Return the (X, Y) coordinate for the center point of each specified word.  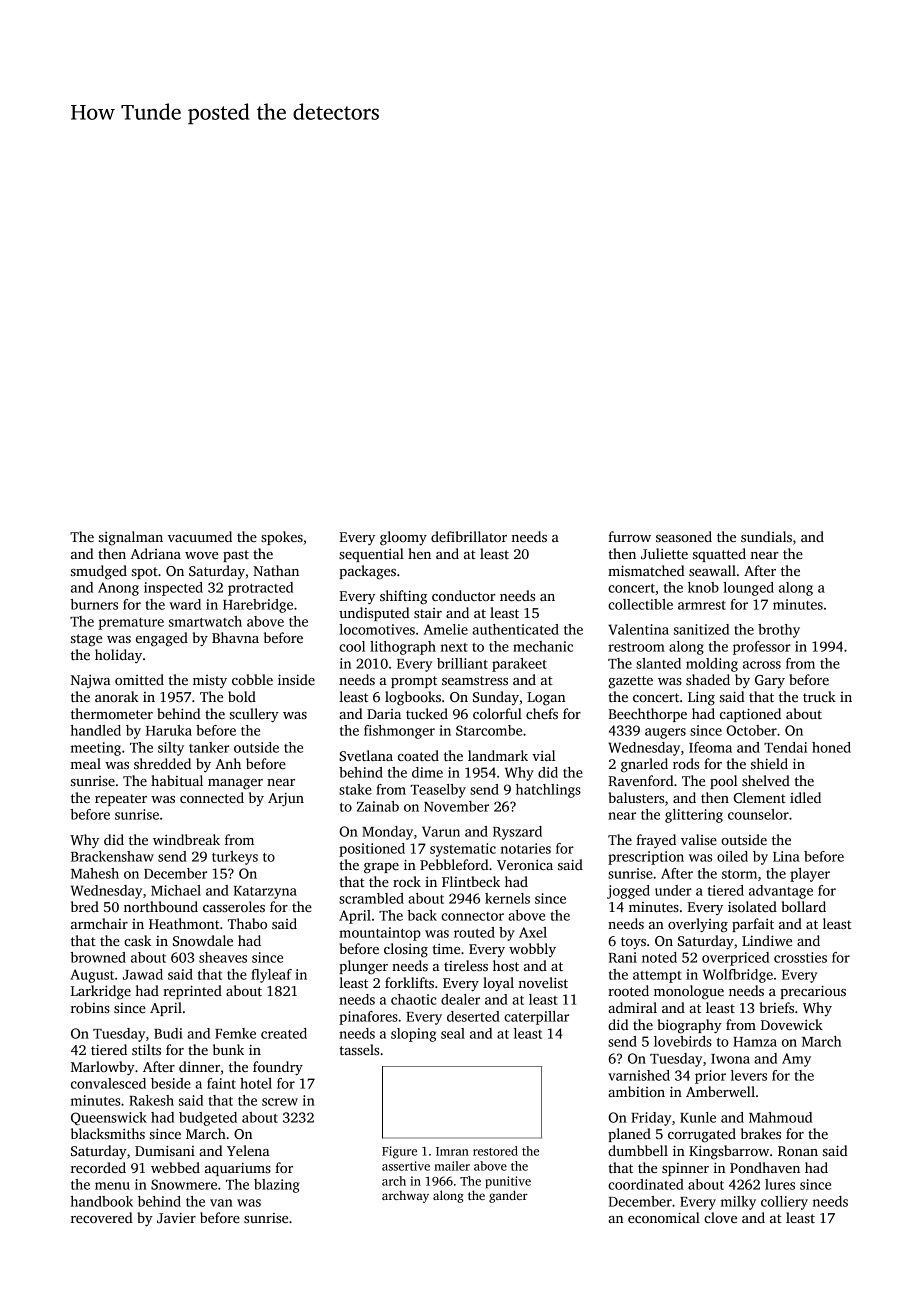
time (446, 949)
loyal (498, 984)
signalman (131, 538)
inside (296, 679)
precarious (813, 992)
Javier (176, 1218)
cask (137, 940)
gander (508, 1196)
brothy (779, 631)
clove (720, 1217)
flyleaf (271, 976)
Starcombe (489, 730)
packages (367, 572)
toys (633, 943)
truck (819, 696)
